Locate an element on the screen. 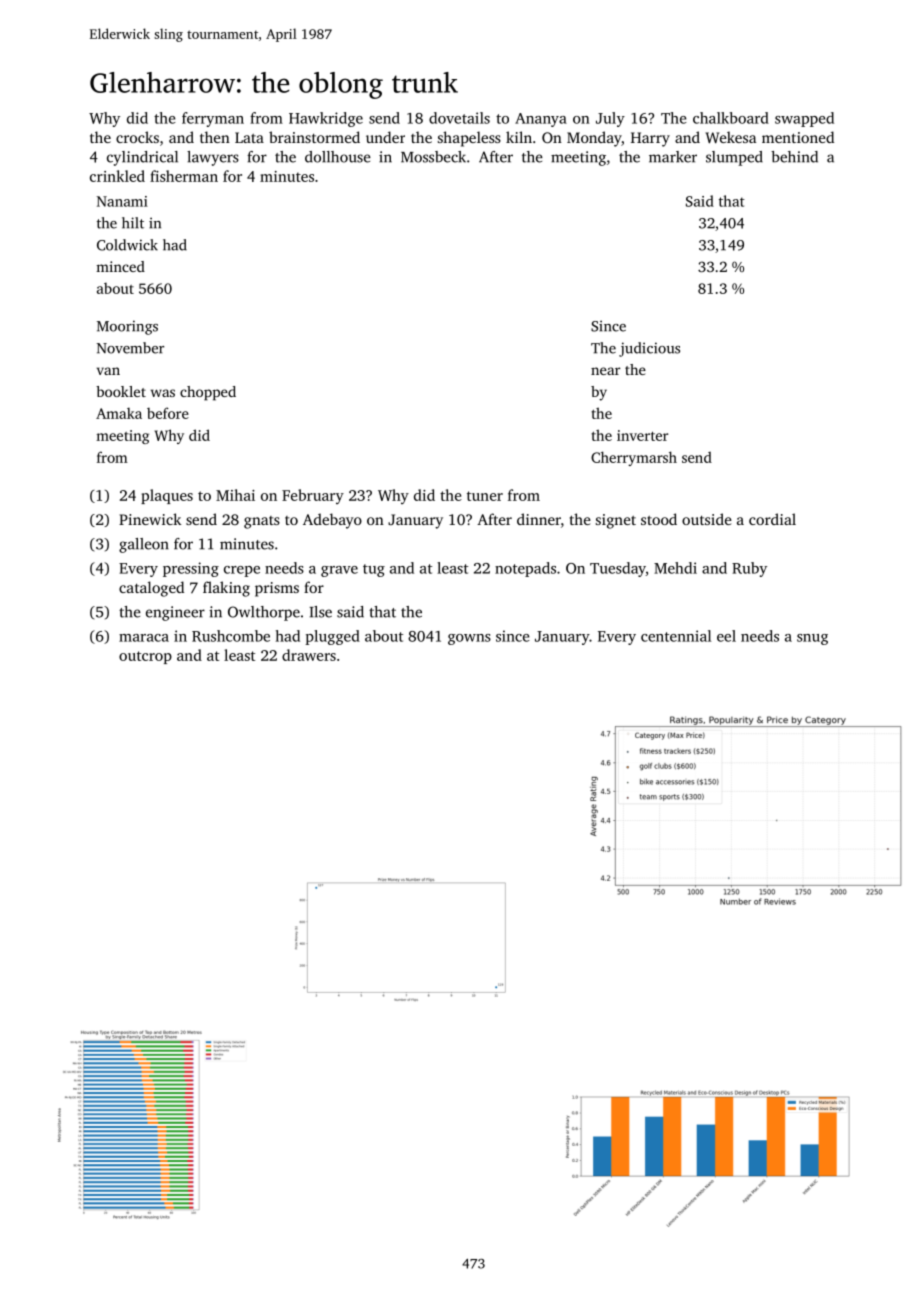 The image size is (924, 1308). Mehdi is located at coordinates (675, 568).
